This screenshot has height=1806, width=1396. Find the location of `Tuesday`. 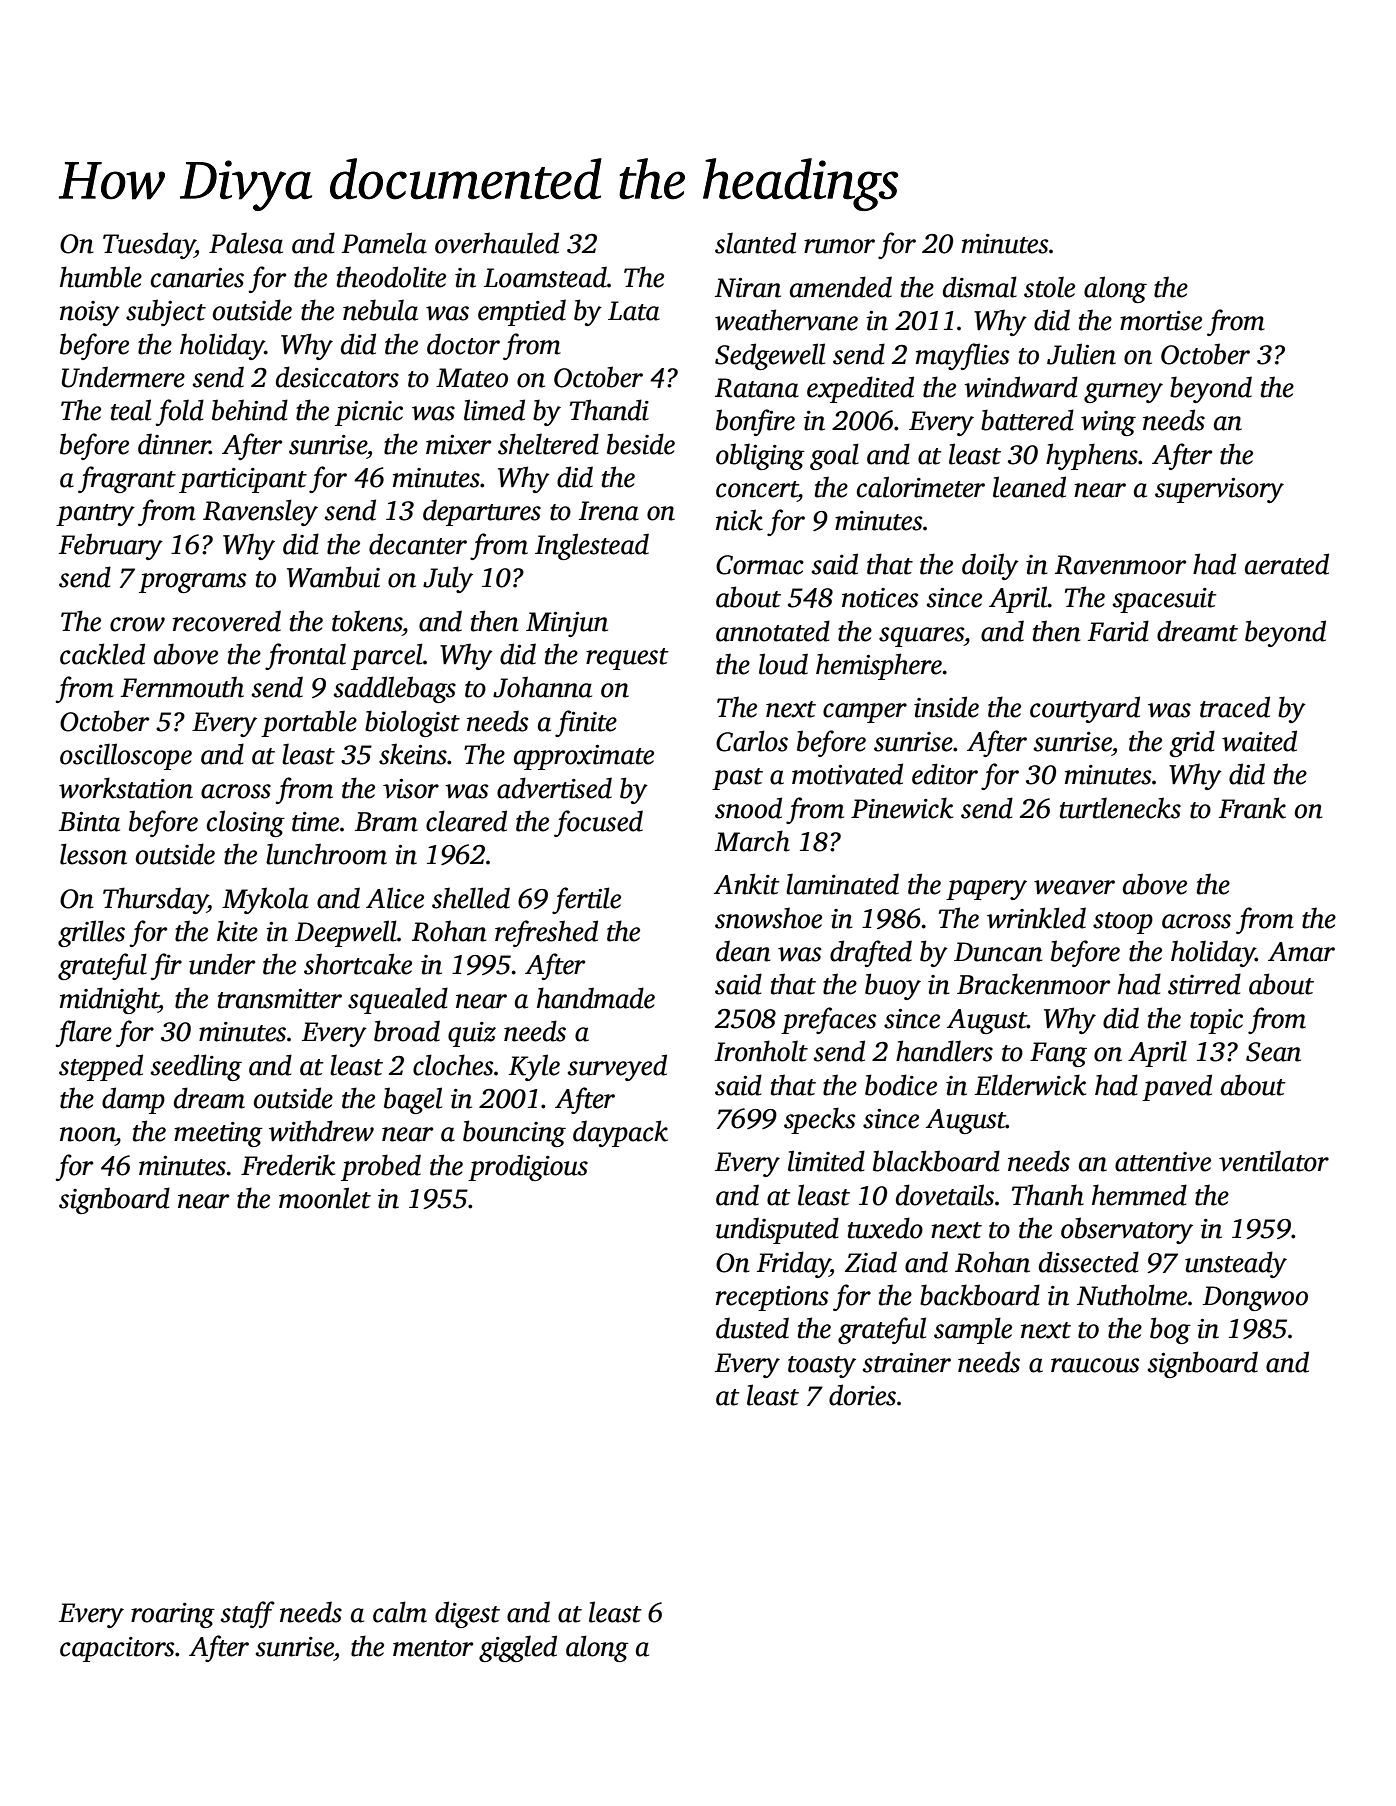

Tuesday is located at coordinates (149, 245).
